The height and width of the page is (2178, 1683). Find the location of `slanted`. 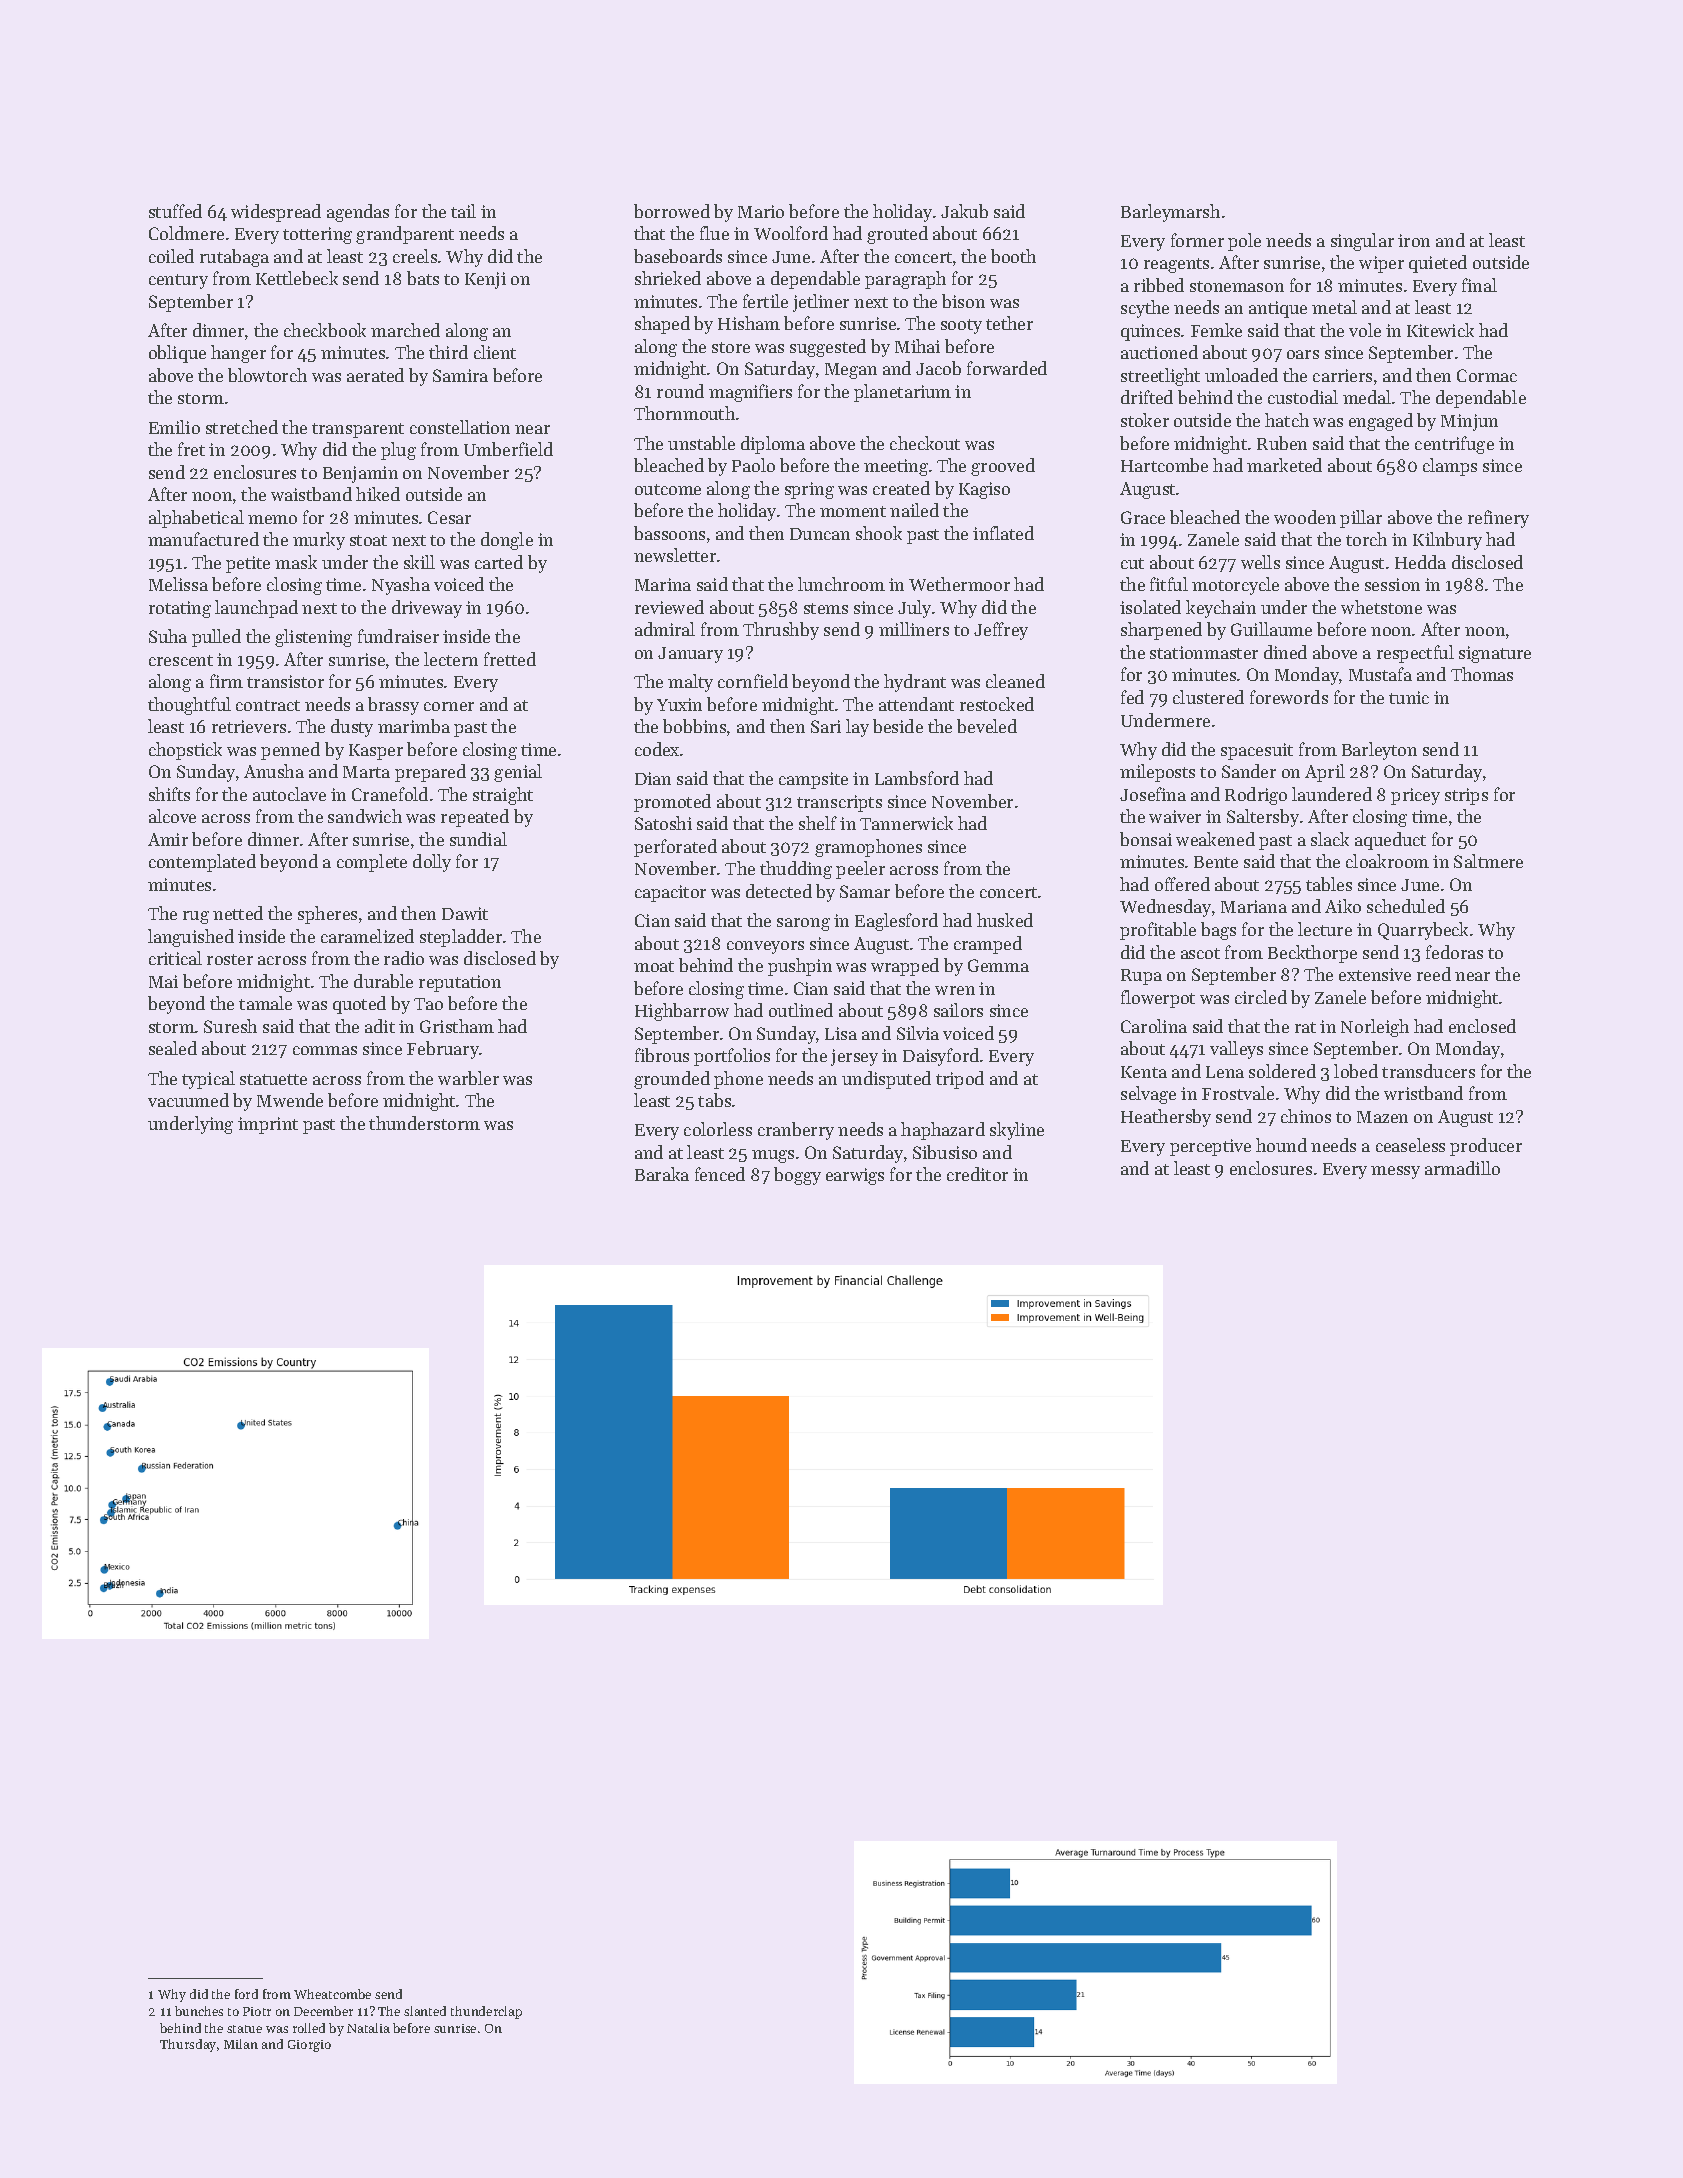

slanted is located at coordinates (425, 2011).
